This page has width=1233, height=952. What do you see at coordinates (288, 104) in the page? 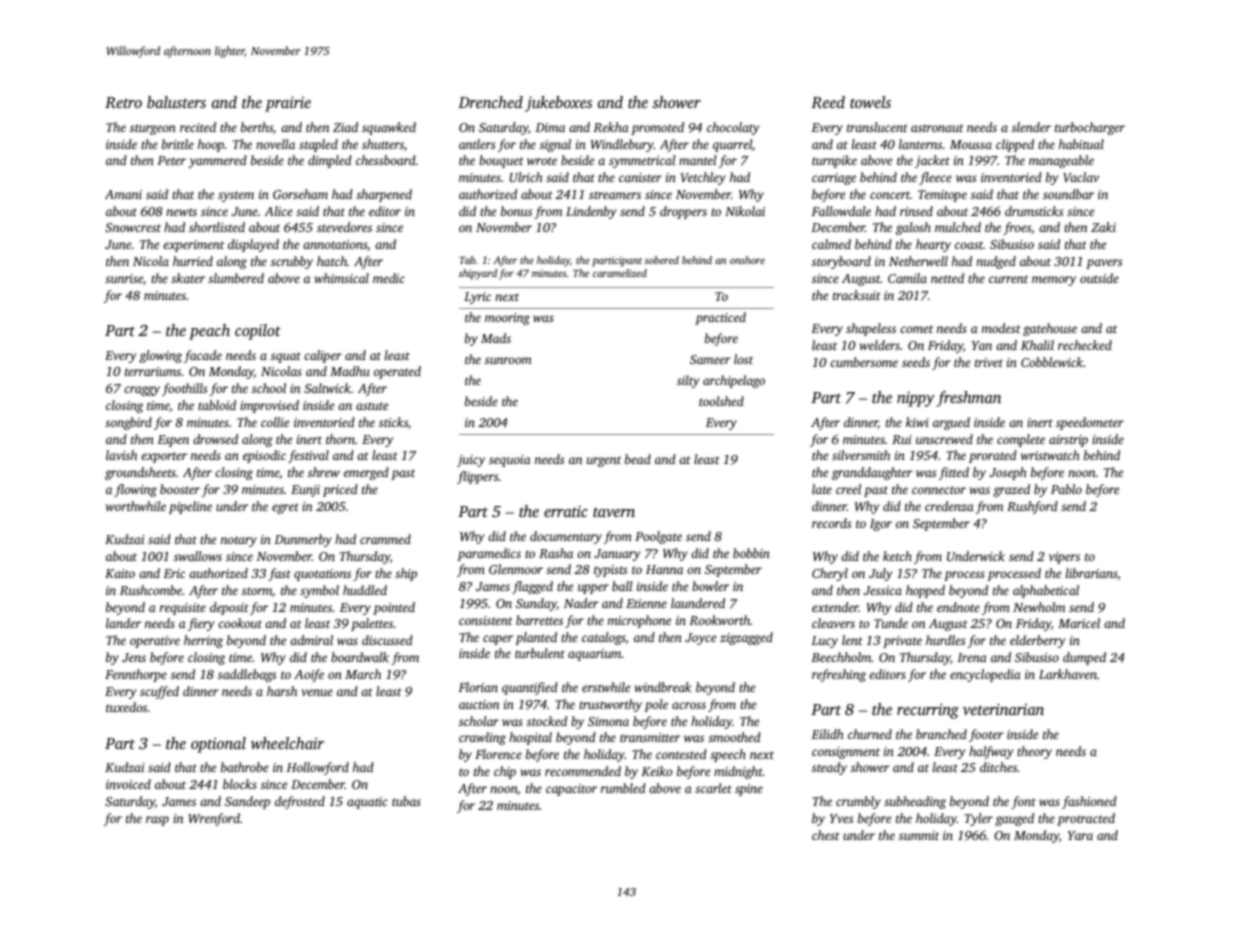
I see `prairie` at bounding box center [288, 104].
